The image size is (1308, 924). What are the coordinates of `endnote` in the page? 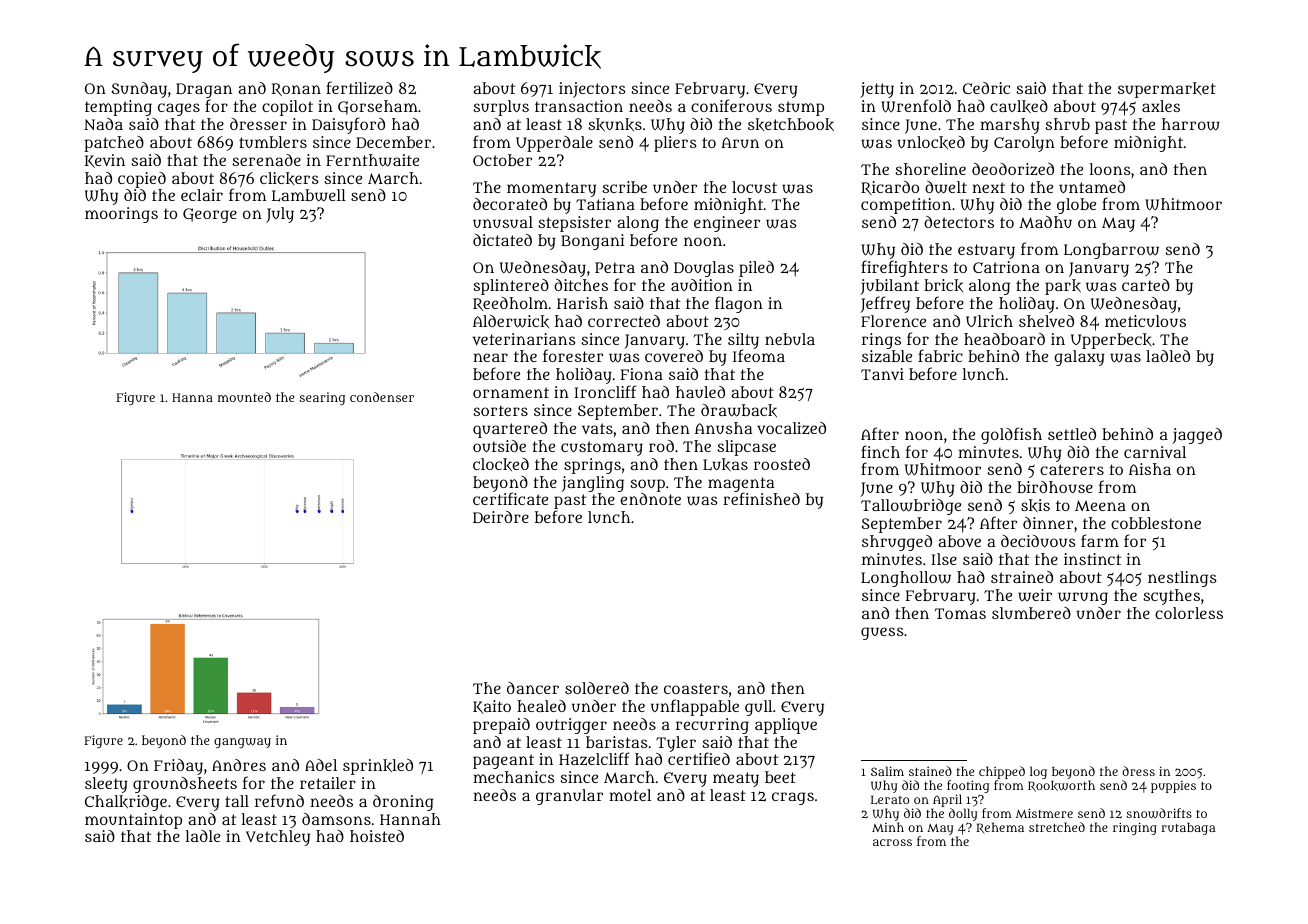 It's located at (650, 499).
